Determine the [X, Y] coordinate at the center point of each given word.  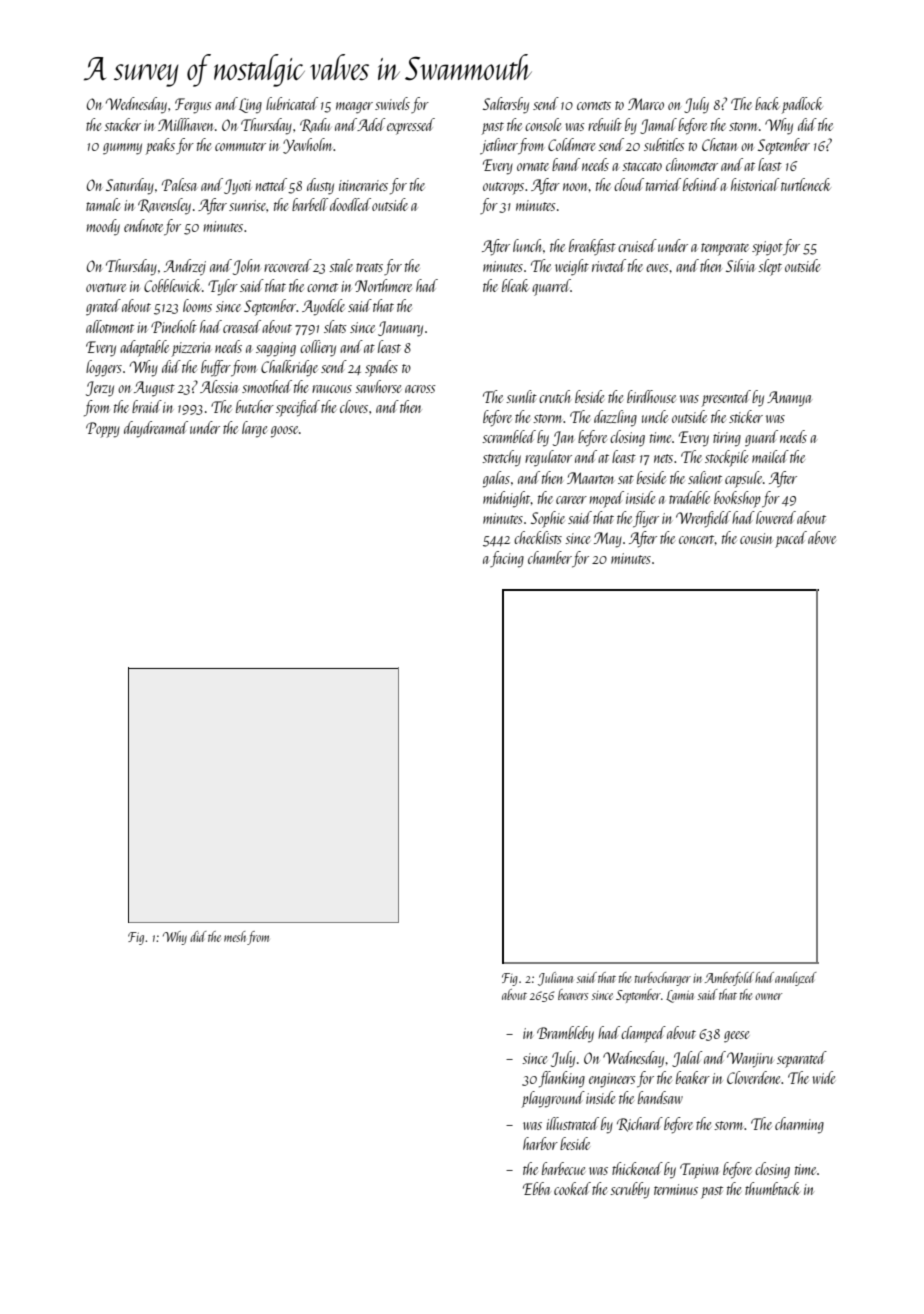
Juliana [555, 979]
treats [369, 267]
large [254, 429]
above [822, 537]
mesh [235, 936]
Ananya [789, 399]
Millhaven [186, 124]
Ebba [536, 1188]
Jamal [658, 126]
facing [507, 559]
